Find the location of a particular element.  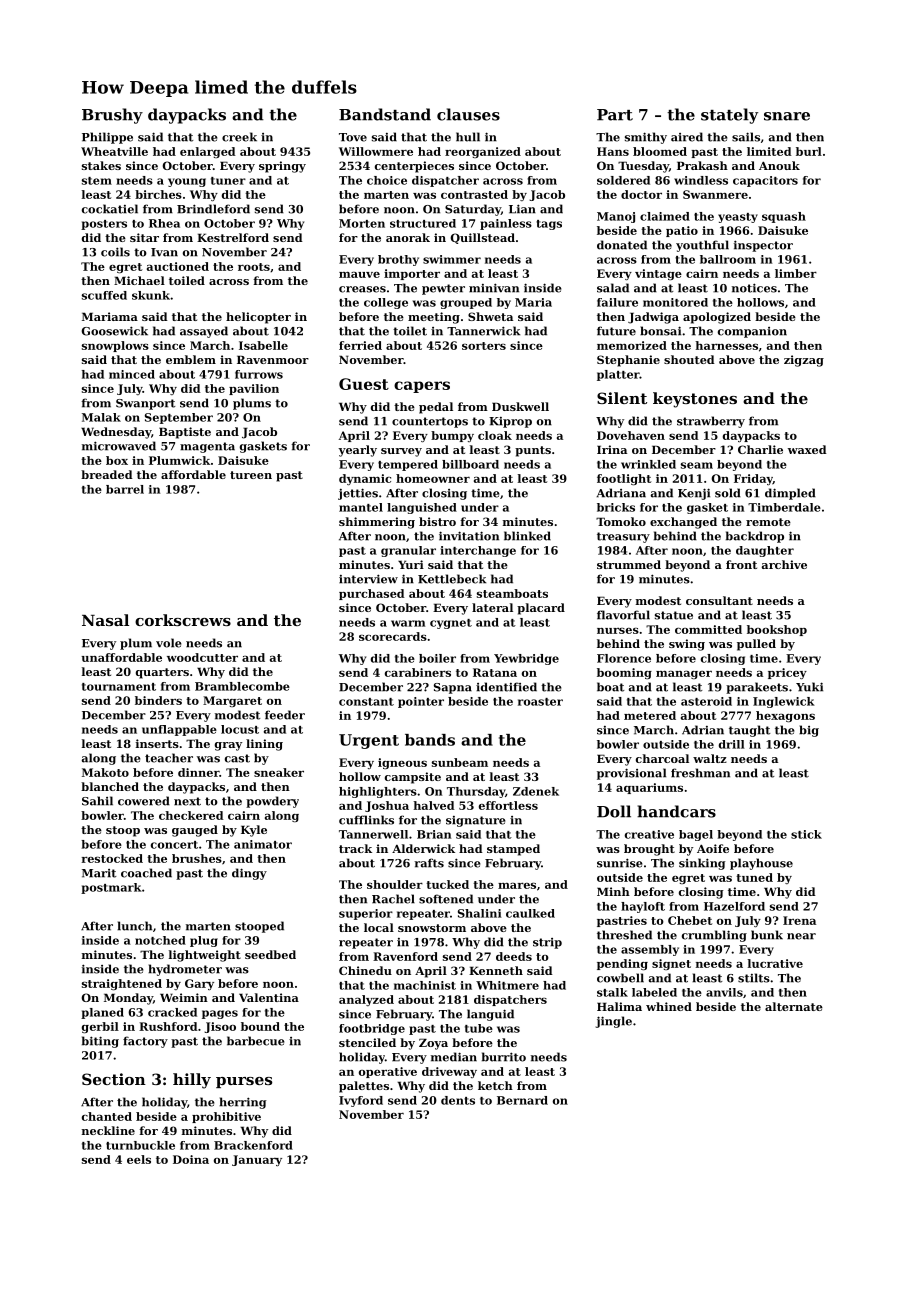

corkscrews is located at coordinates (183, 620).
